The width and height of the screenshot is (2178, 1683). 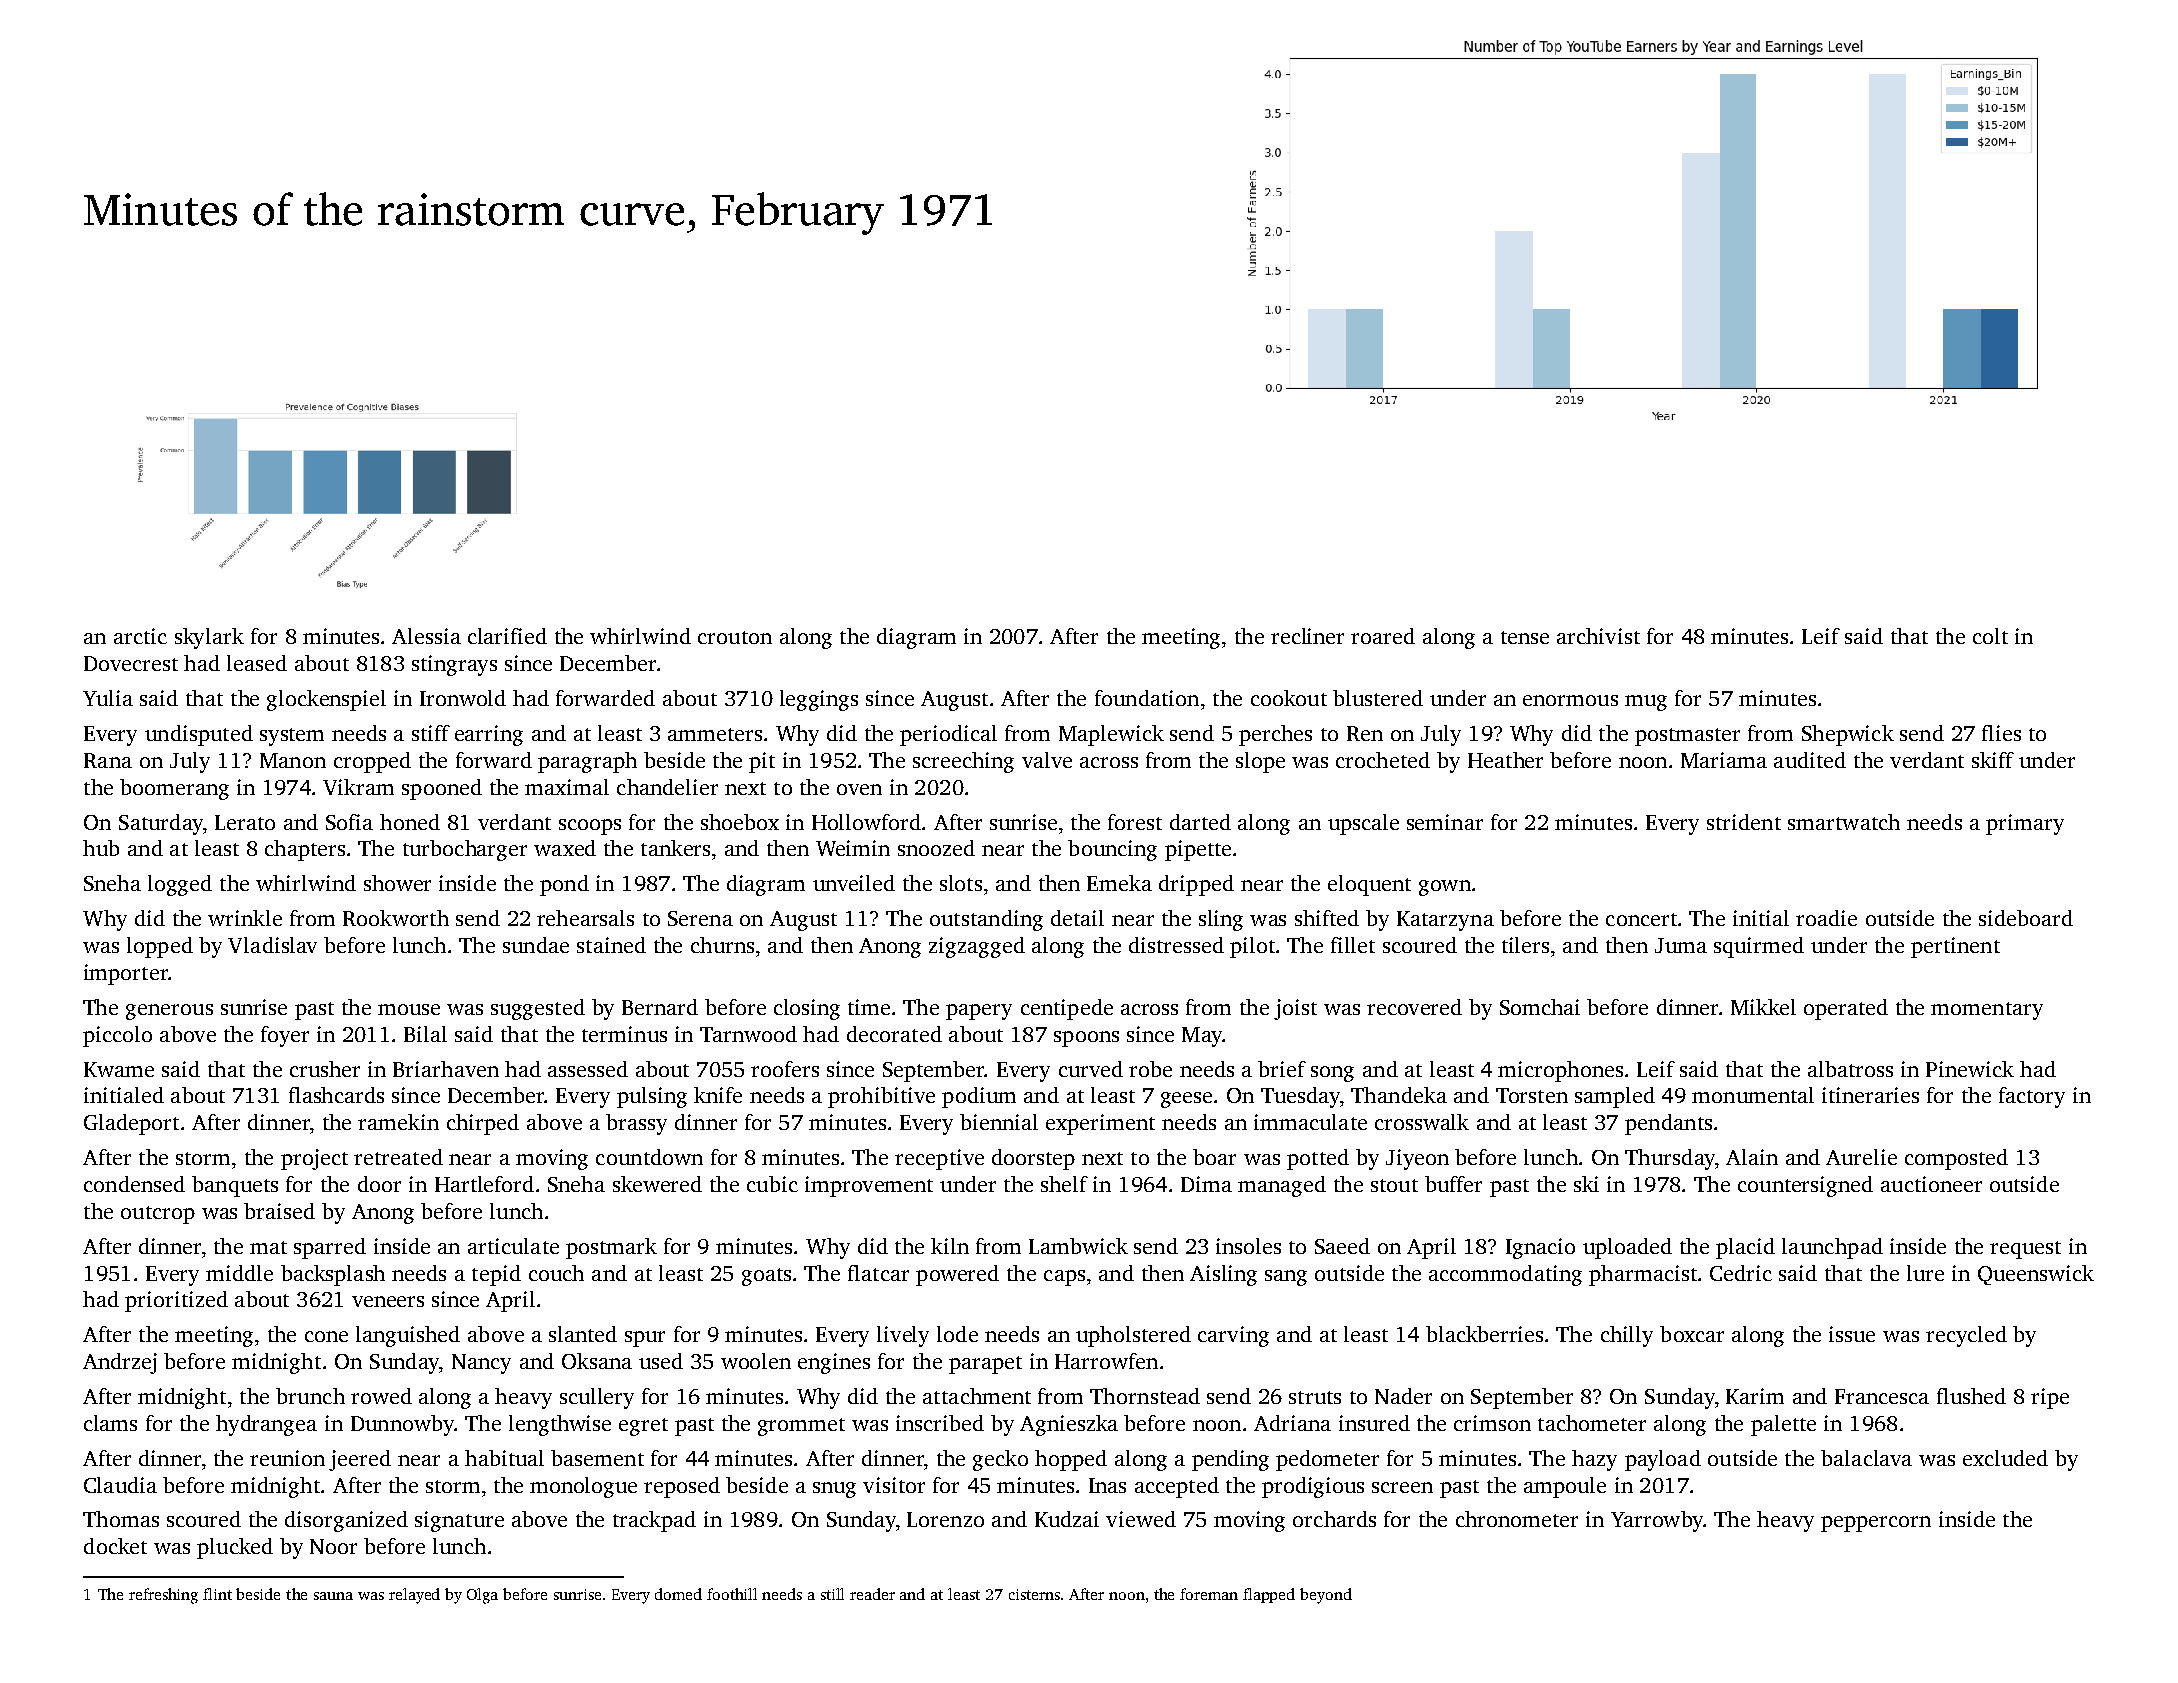 What do you see at coordinates (1326, 1596) in the screenshot?
I see `beyond` at bounding box center [1326, 1596].
